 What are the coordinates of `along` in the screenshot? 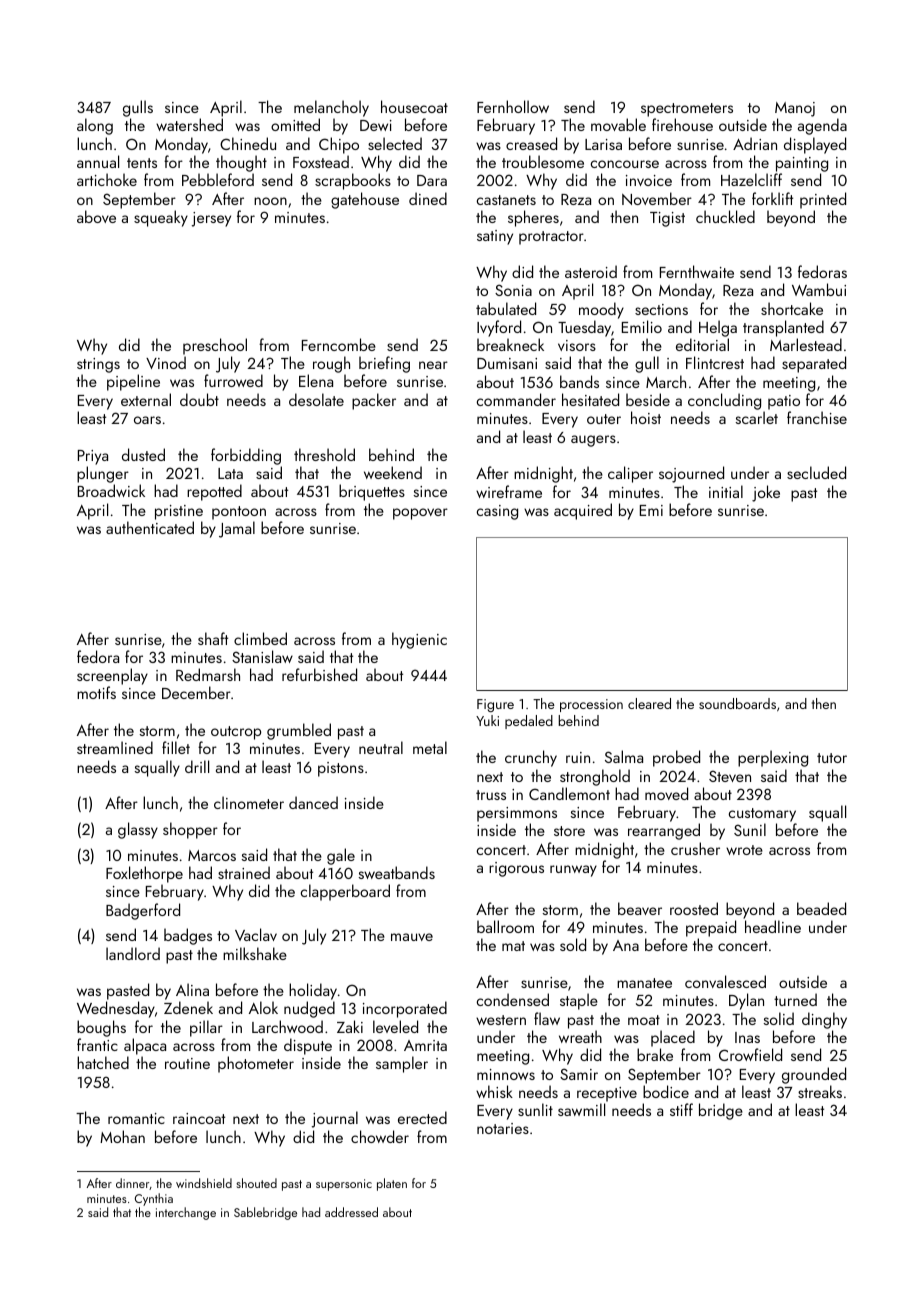 It's located at (95, 126).
